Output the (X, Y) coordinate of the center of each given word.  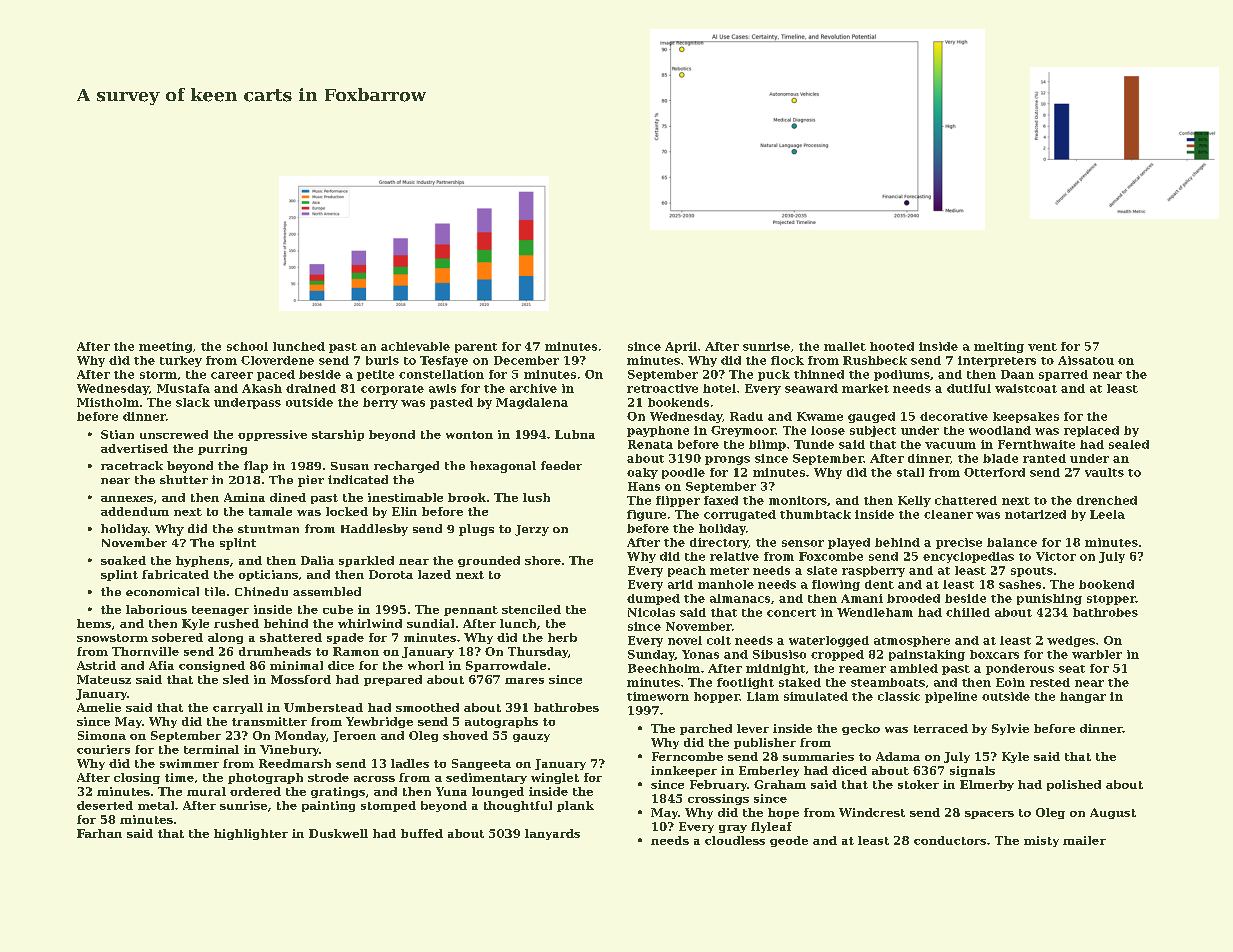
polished (1074, 785)
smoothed (427, 707)
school (247, 346)
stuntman (268, 529)
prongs (727, 460)
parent (476, 348)
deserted (105, 805)
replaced (1091, 431)
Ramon (356, 651)
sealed (1129, 444)
